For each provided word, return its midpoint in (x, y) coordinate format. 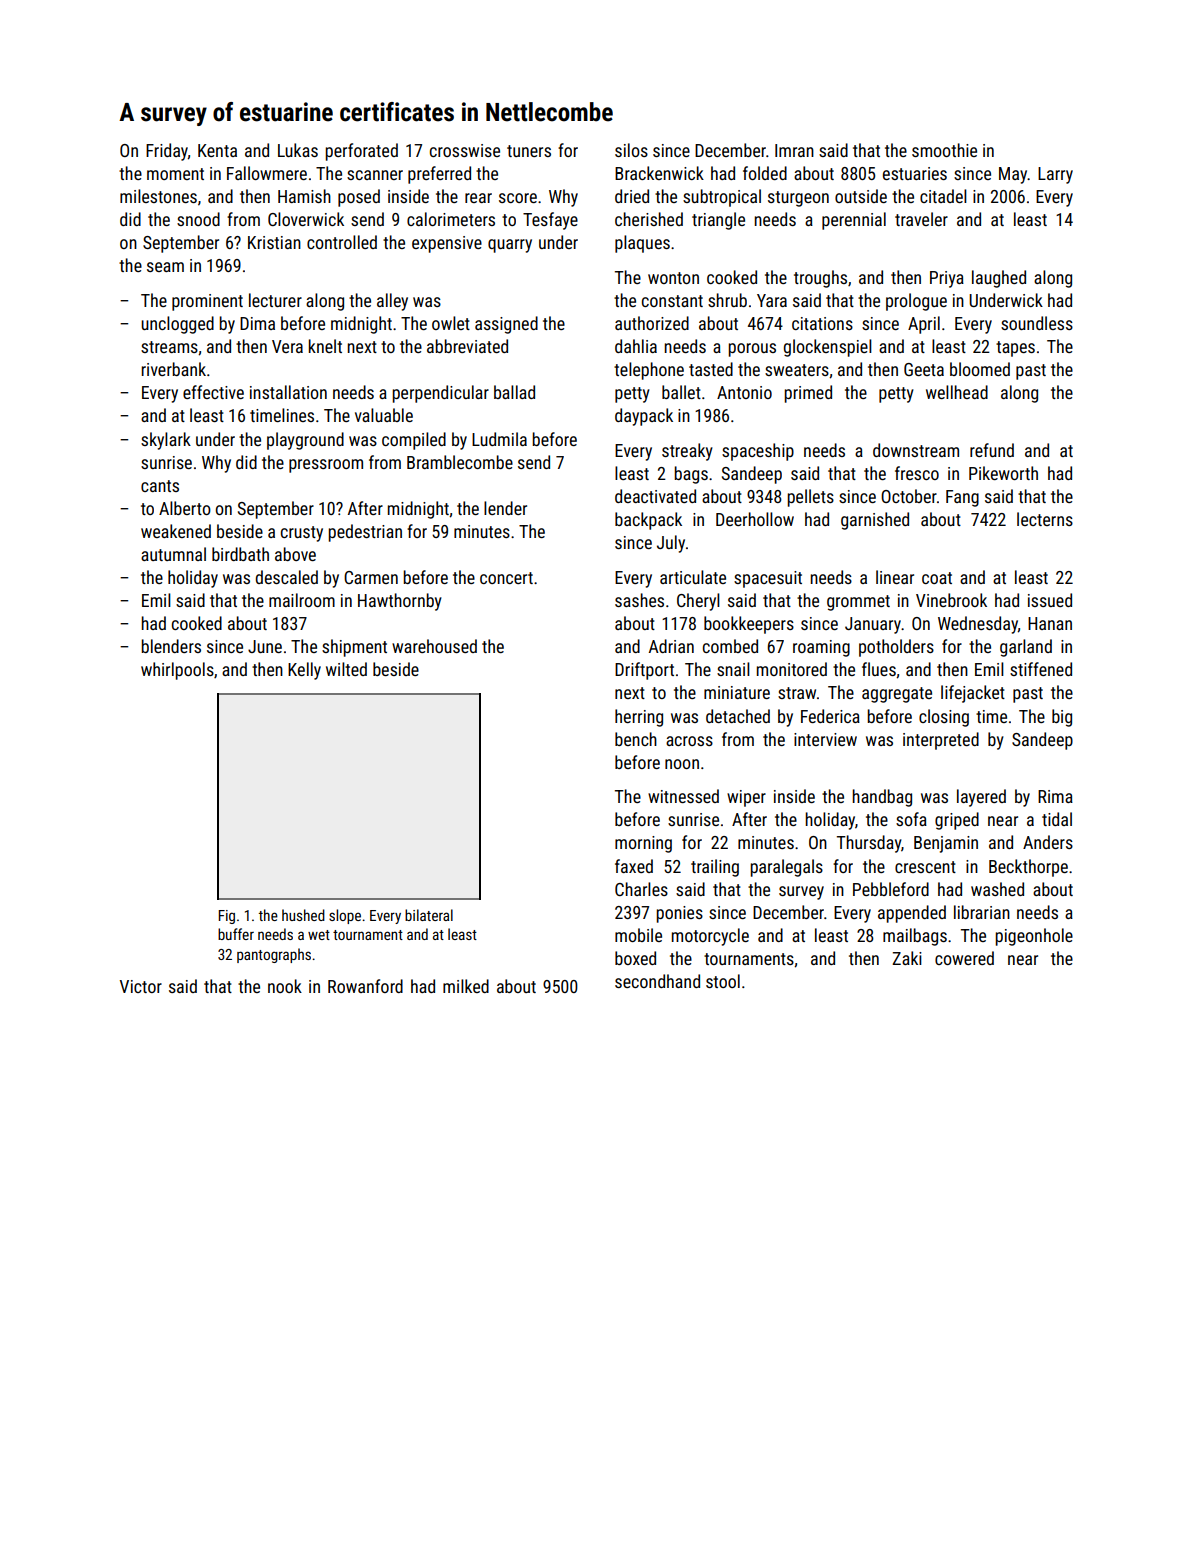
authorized (652, 323)
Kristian (274, 242)
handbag (882, 798)
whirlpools (177, 671)
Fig (226, 917)
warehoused (434, 646)
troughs (820, 279)
